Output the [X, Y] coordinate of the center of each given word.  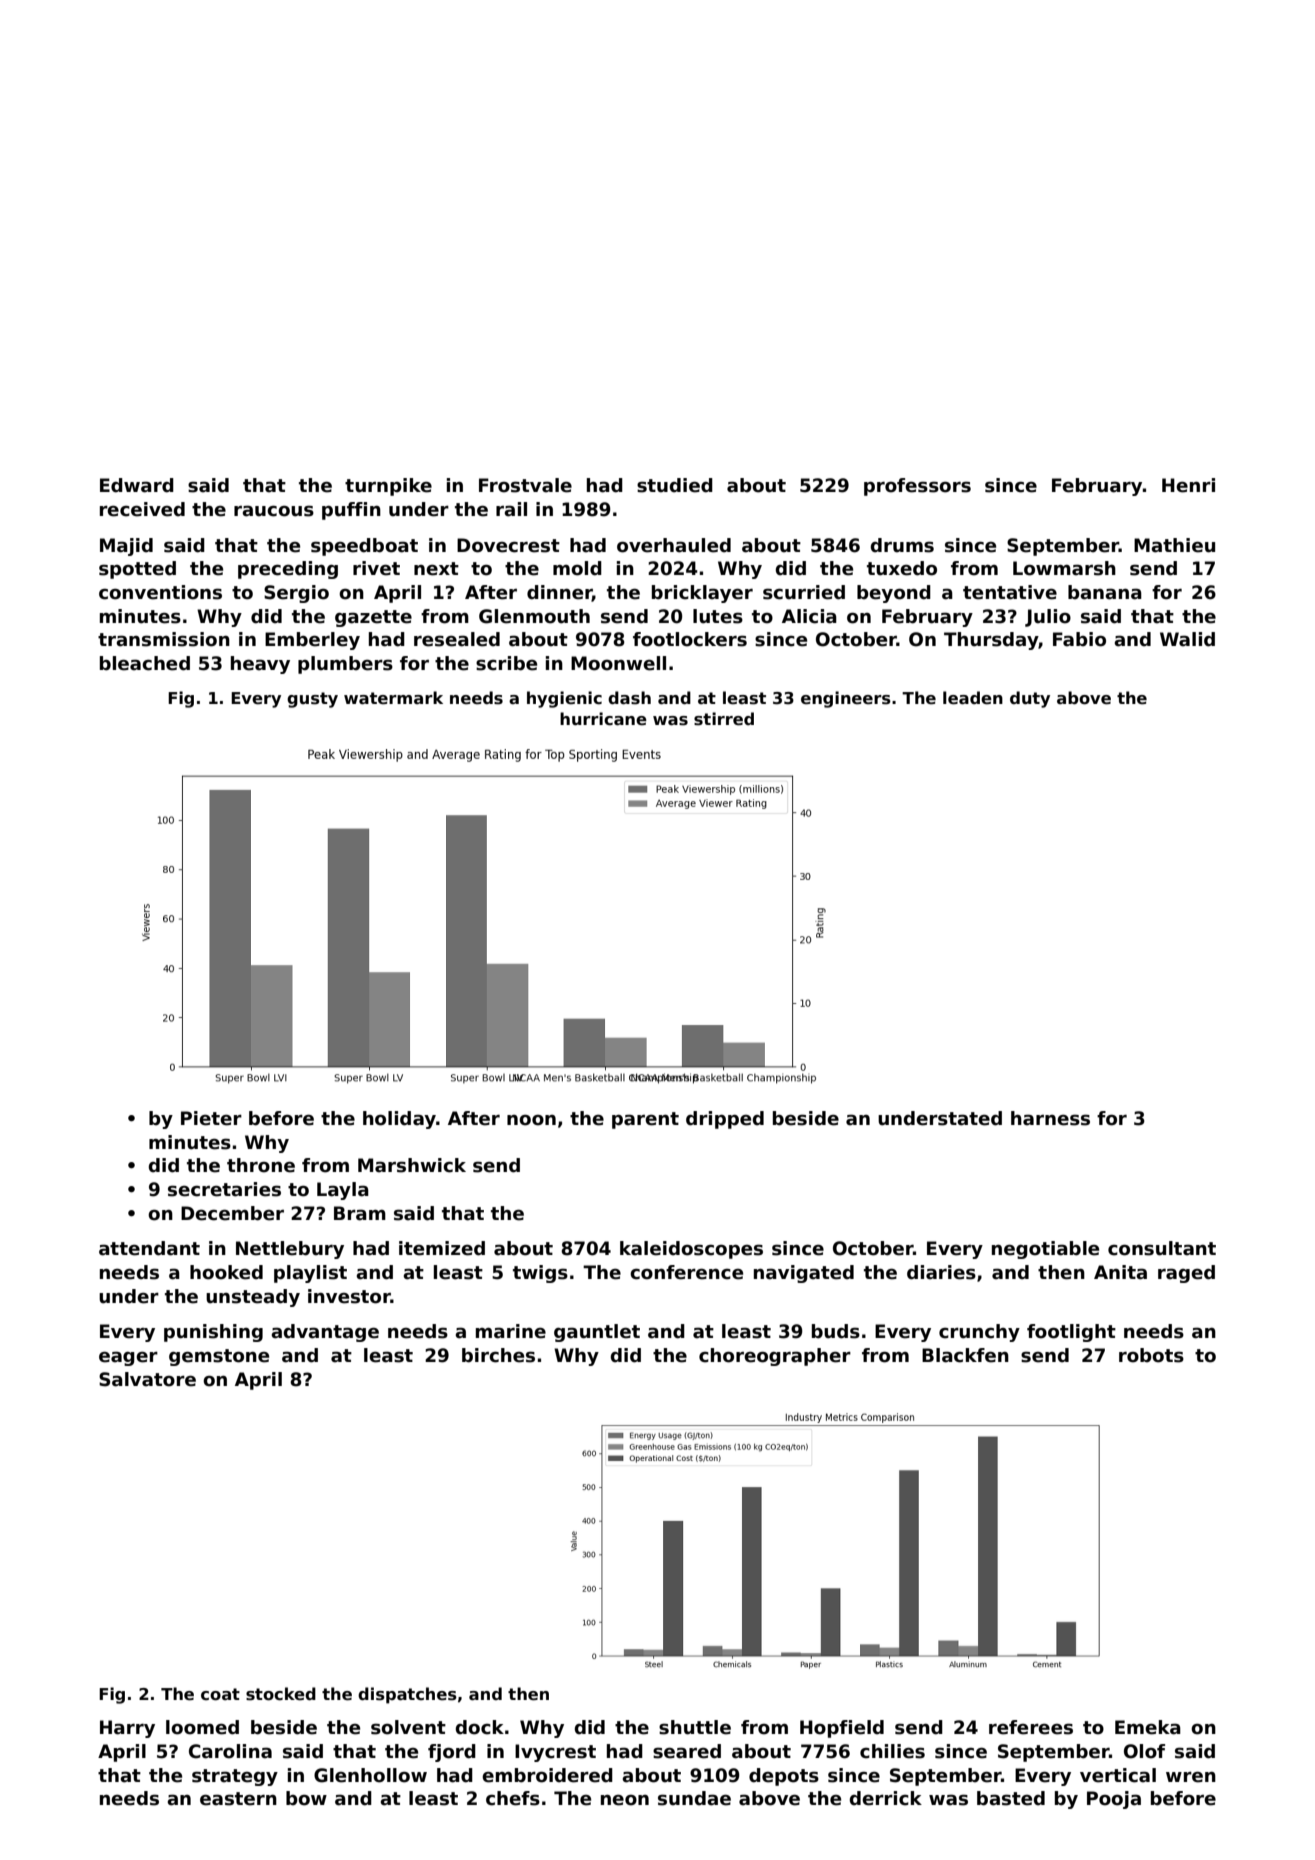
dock [480, 1727]
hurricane [603, 719]
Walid [1187, 639]
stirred [724, 719]
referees [1031, 1727]
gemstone [219, 1357]
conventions [160, 592]
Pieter [211, 1118]
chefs [513, 1798]
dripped [725, 1120]
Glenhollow [370, 1775]
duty [1030, 699]
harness [1050, 1118]
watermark [393, 698]
